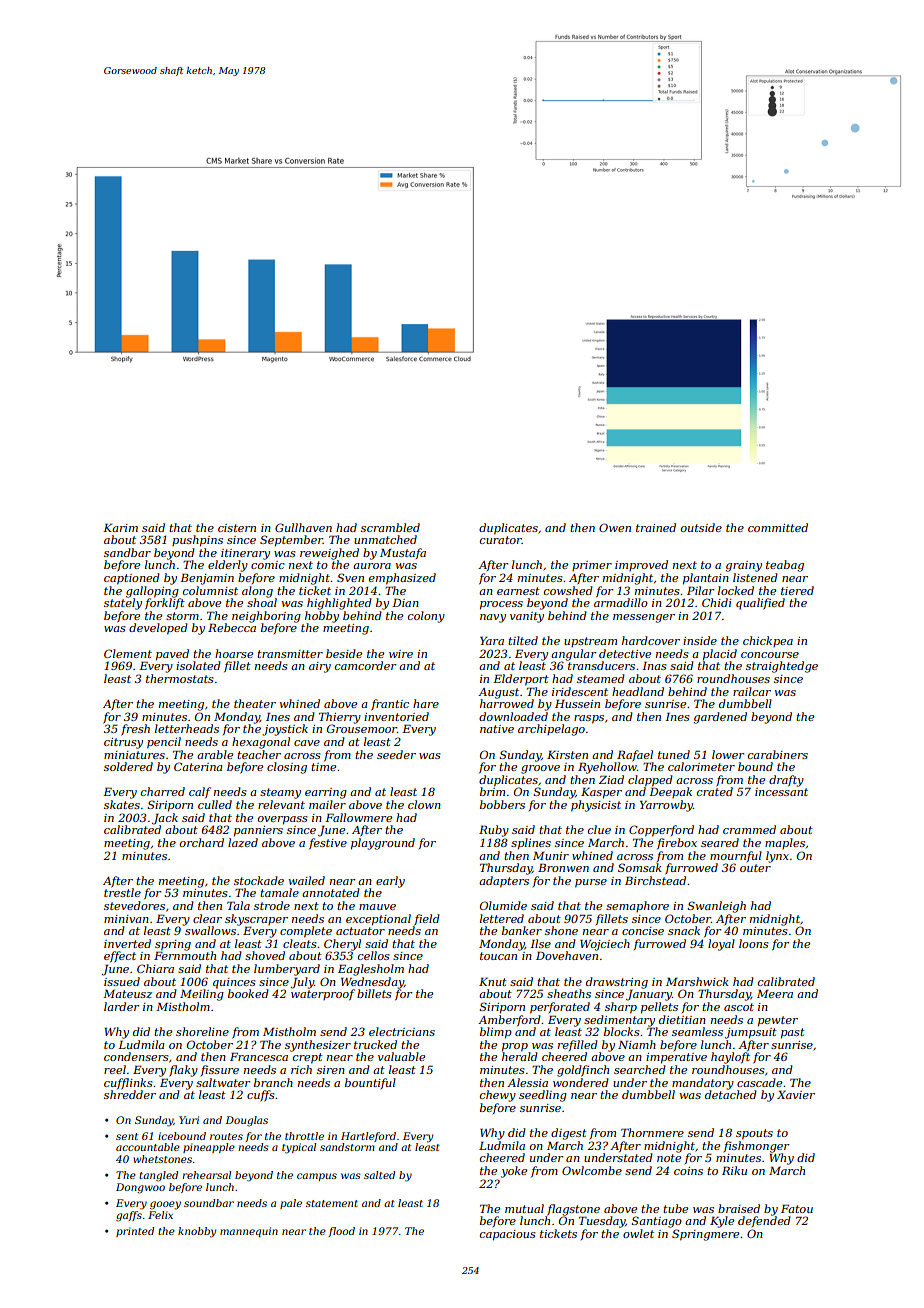 This screenshot has height=1308, width=924. I want to click on shone, so click(561, 930).
